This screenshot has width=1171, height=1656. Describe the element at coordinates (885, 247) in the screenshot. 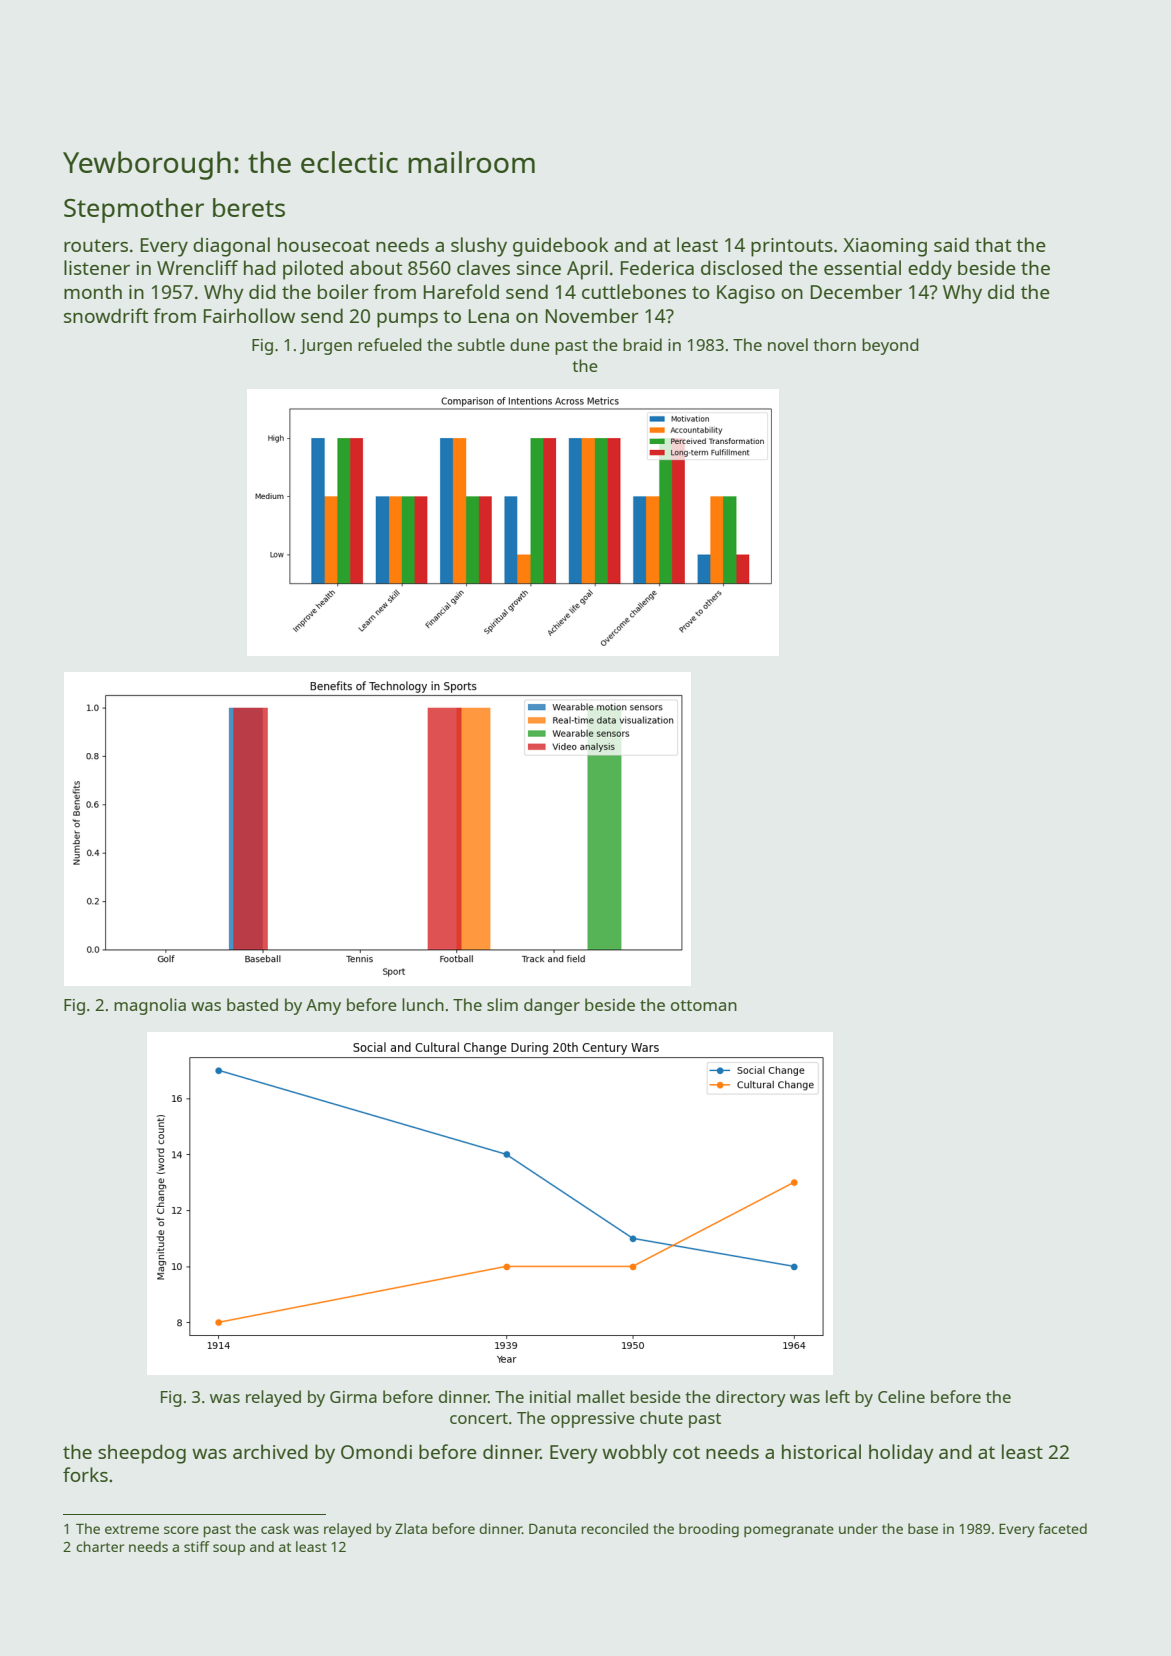

I see `Xiaoming` at that location.
